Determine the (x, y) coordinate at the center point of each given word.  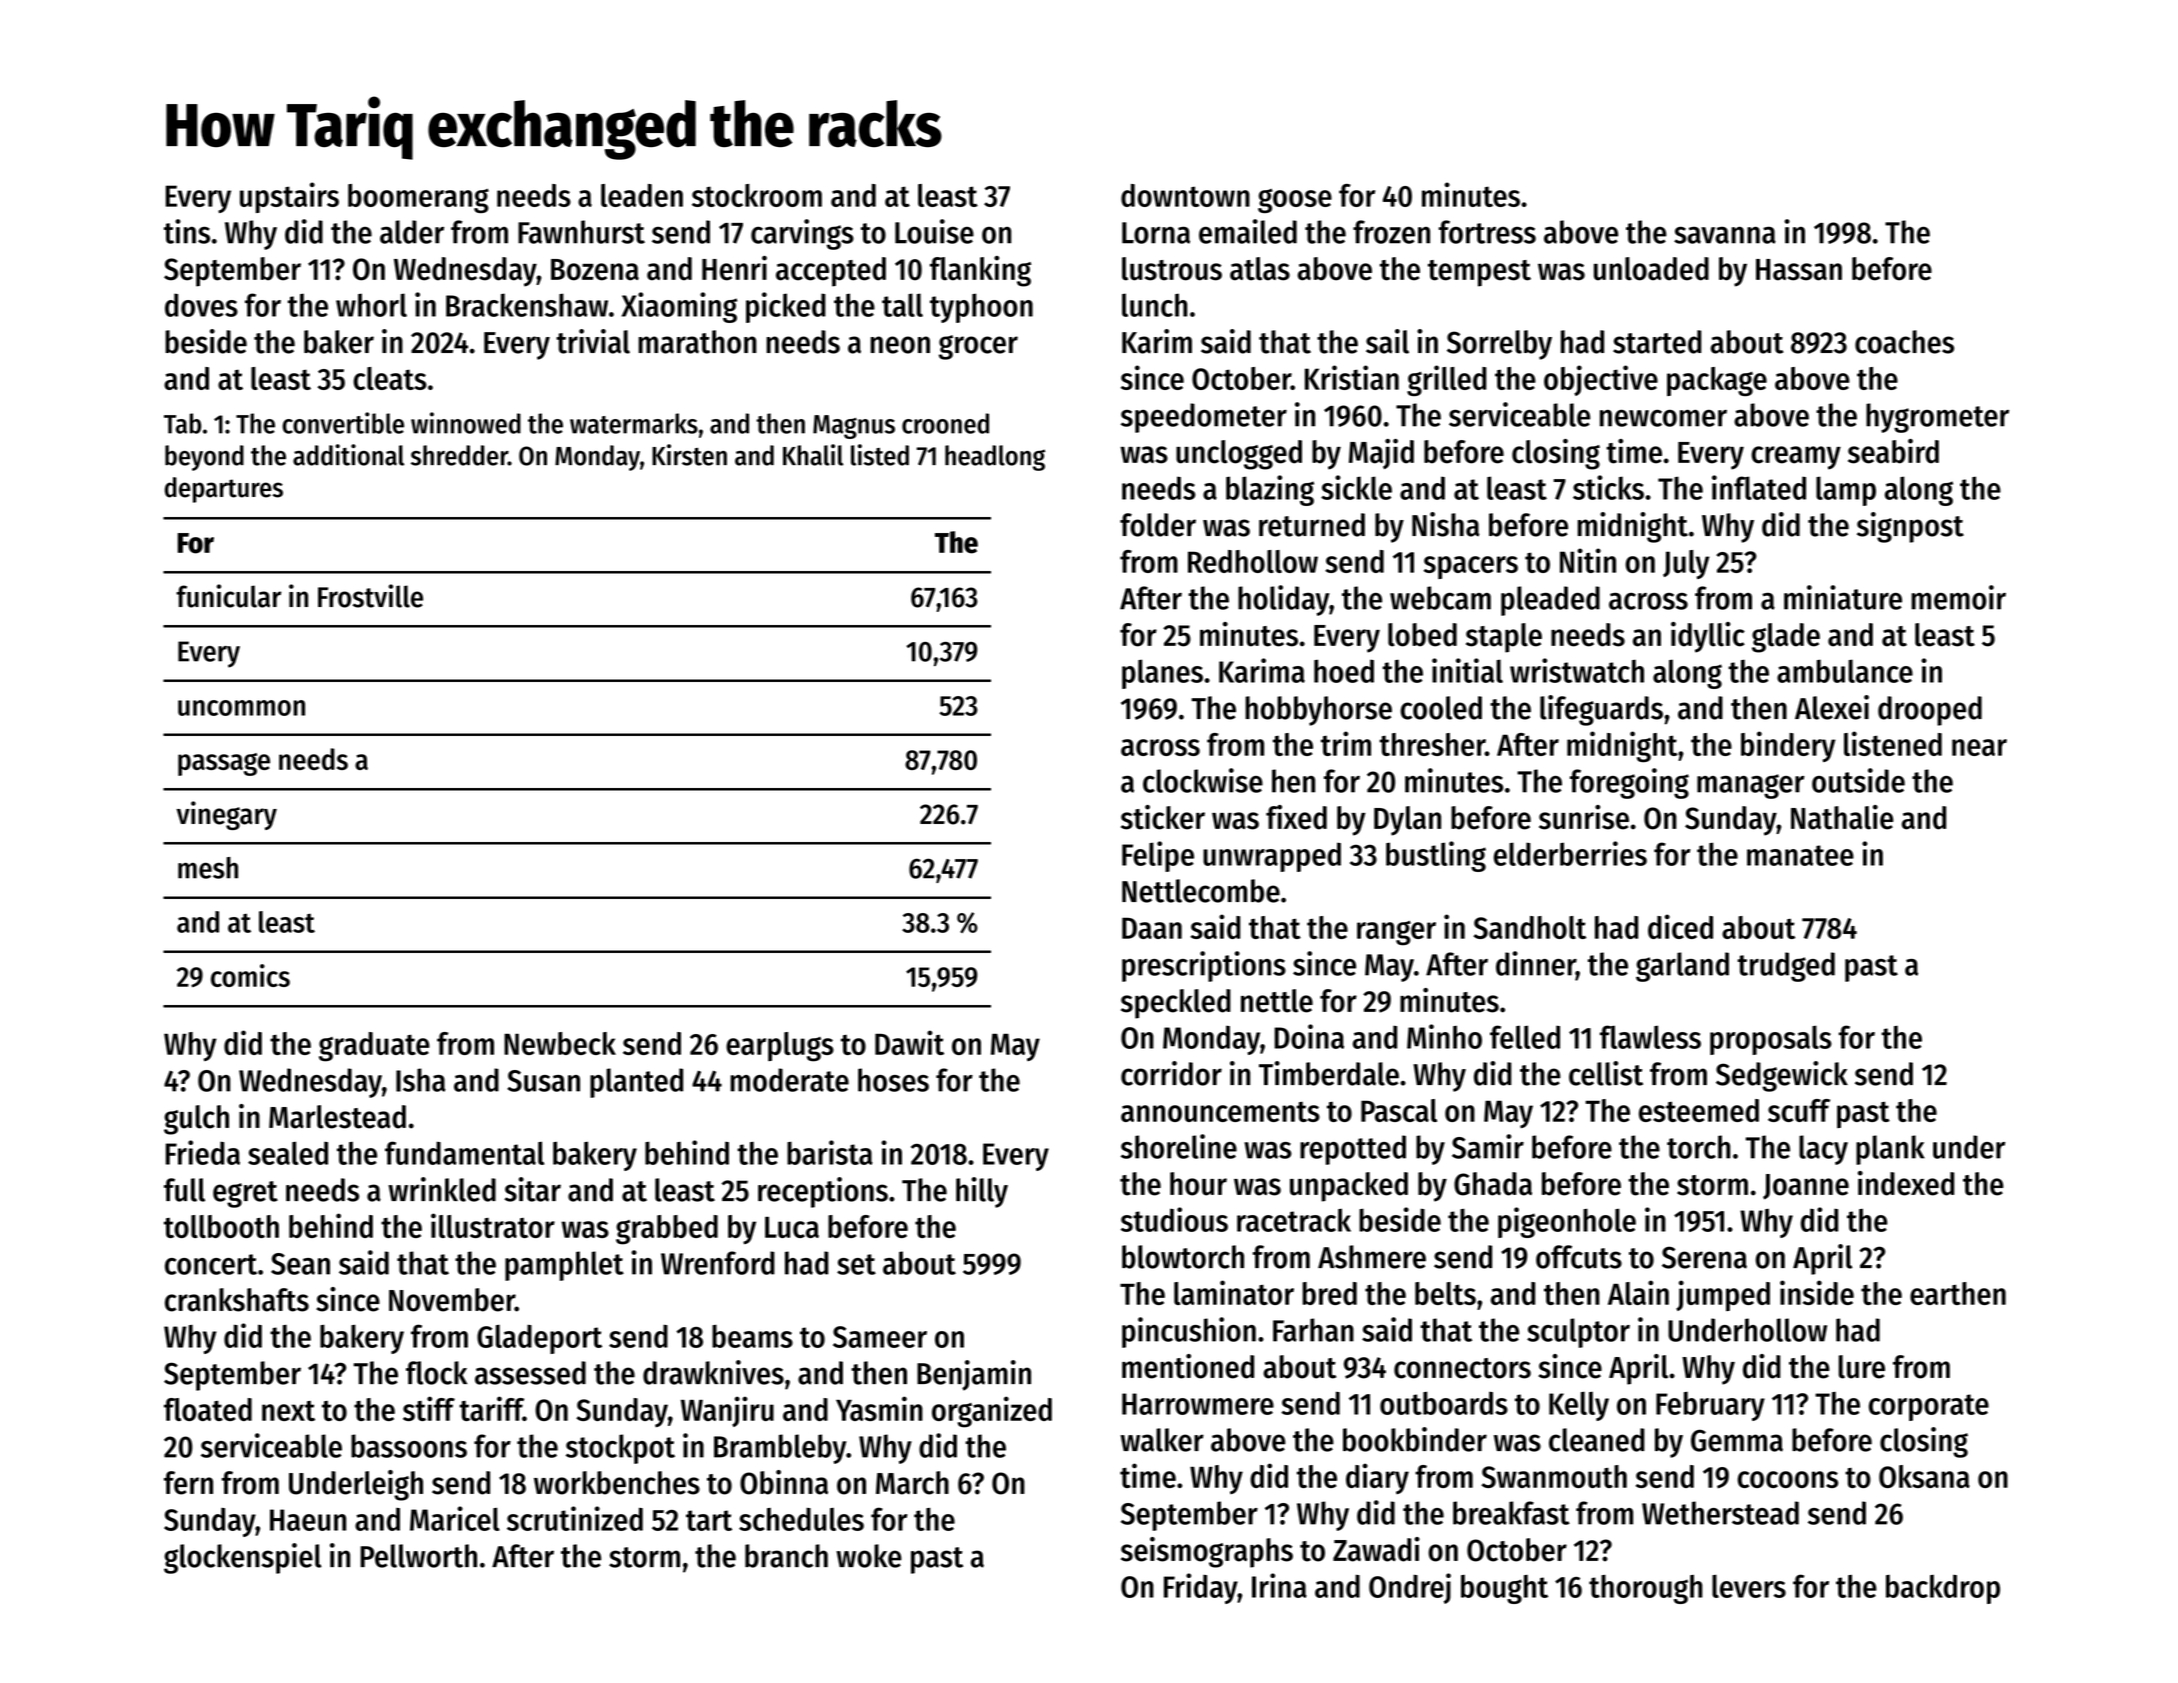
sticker (1163, 817)
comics (250, 975)
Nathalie (1842, 817)
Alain (1638, 1292)
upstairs (289, 197)
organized (992, 1412)
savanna (1725, 235)
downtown (1185, 195)
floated (208, 1409)
